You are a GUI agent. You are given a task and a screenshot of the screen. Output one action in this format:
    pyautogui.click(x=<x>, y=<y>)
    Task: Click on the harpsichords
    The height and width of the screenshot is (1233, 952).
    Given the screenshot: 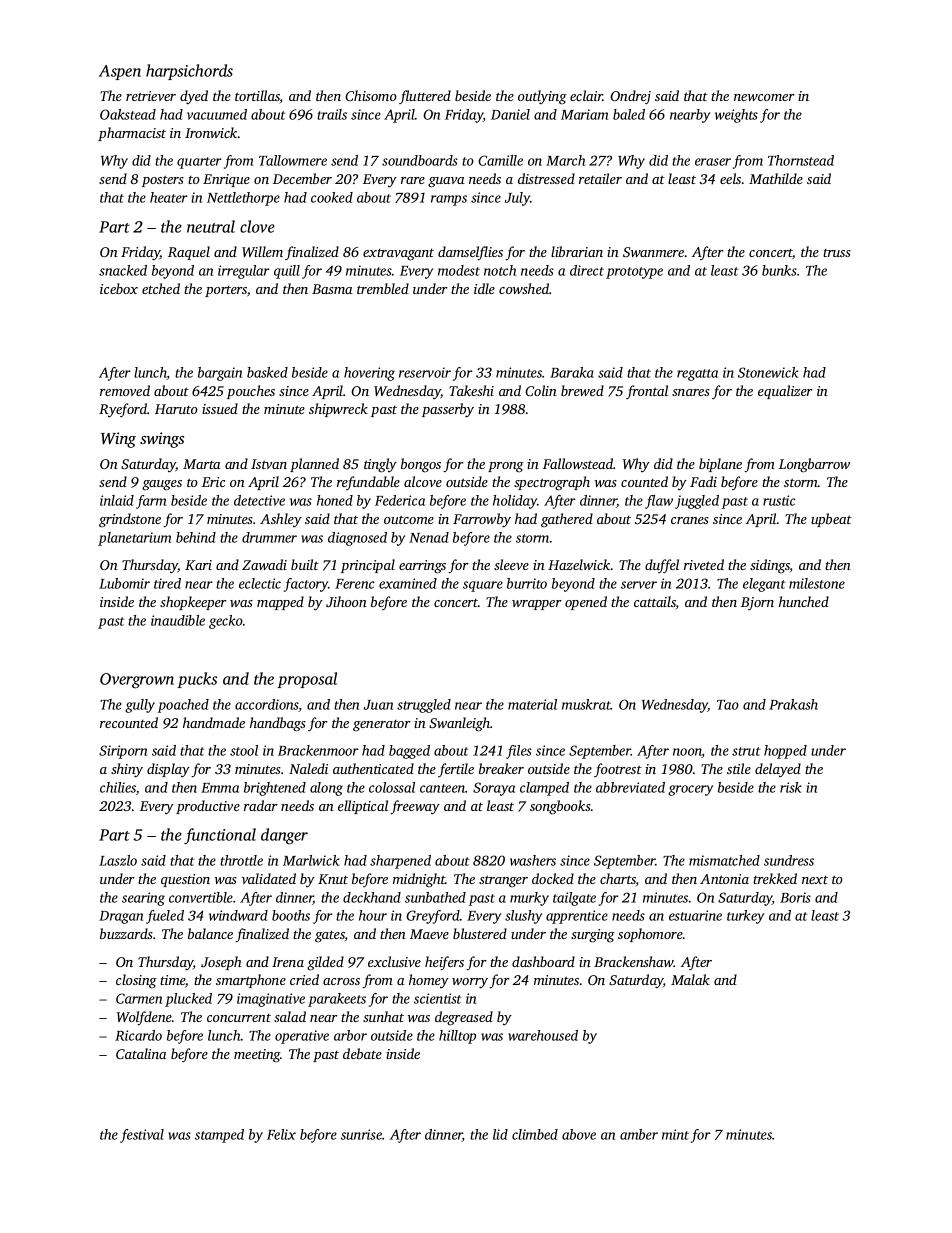 What is the action you would take?
    pyautogui.click(x=189, y=72)
